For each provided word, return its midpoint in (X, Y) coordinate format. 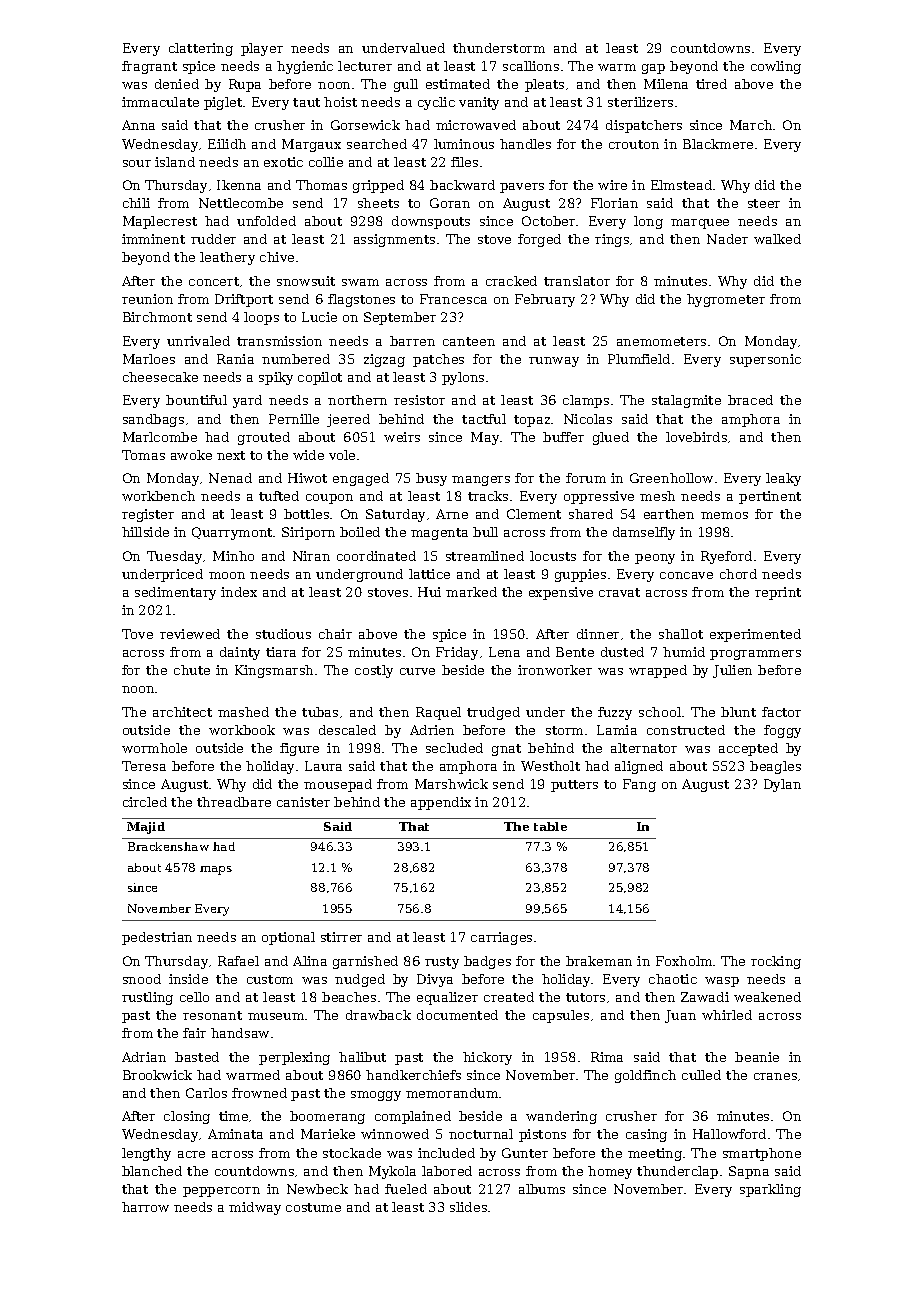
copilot (320, 378)
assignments (394, 240)
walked (777, 239)
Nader (727, 239)
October (549, 221)
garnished (365, 962)
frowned (259, 1093)
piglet (223, 103)
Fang (639, 785)
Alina (310, 961)
